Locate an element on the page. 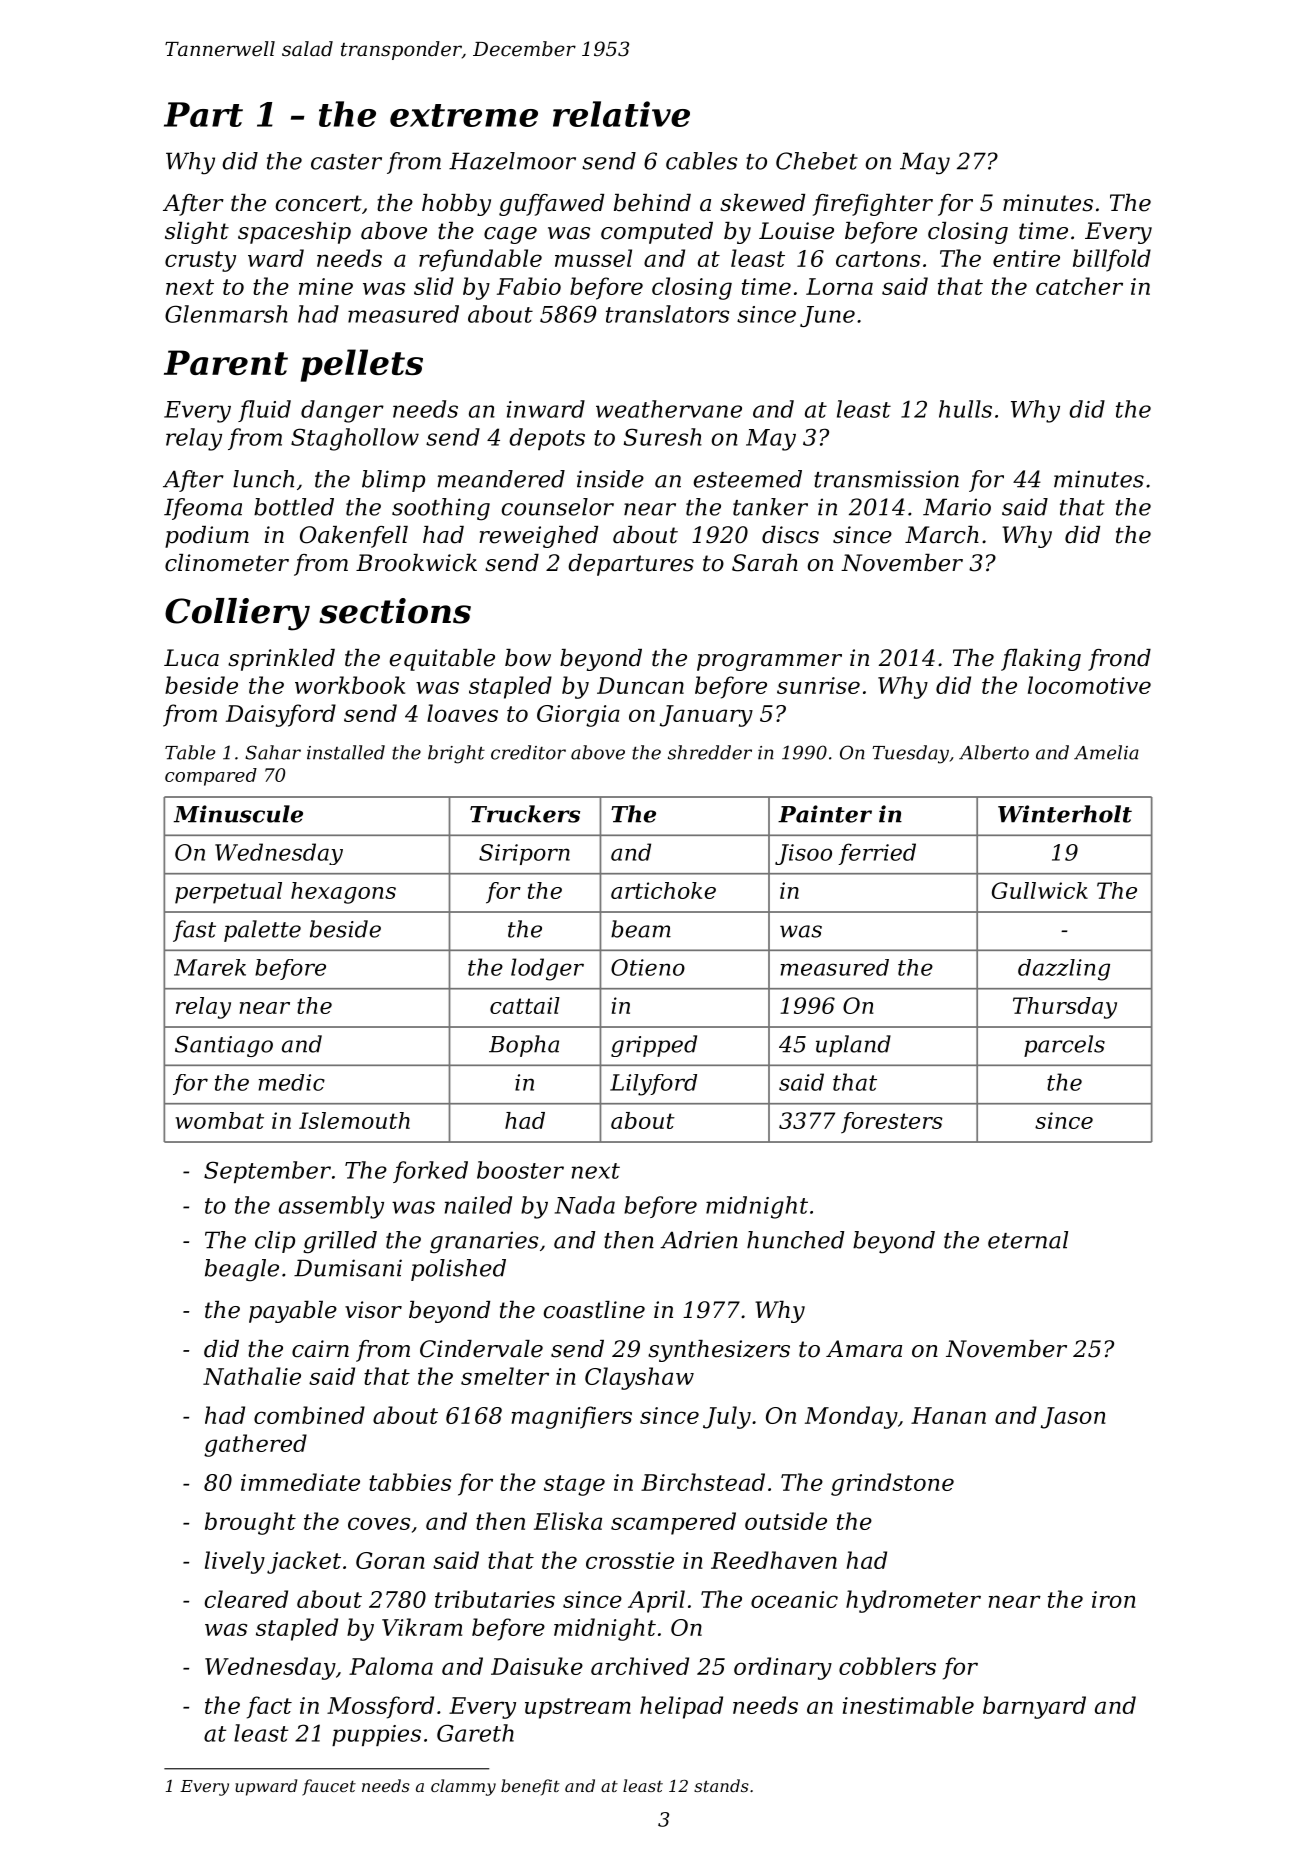 Image resolution: width=1316 pixels, height=1861 pixels. cattail is located at coordinates (525, 1005).
